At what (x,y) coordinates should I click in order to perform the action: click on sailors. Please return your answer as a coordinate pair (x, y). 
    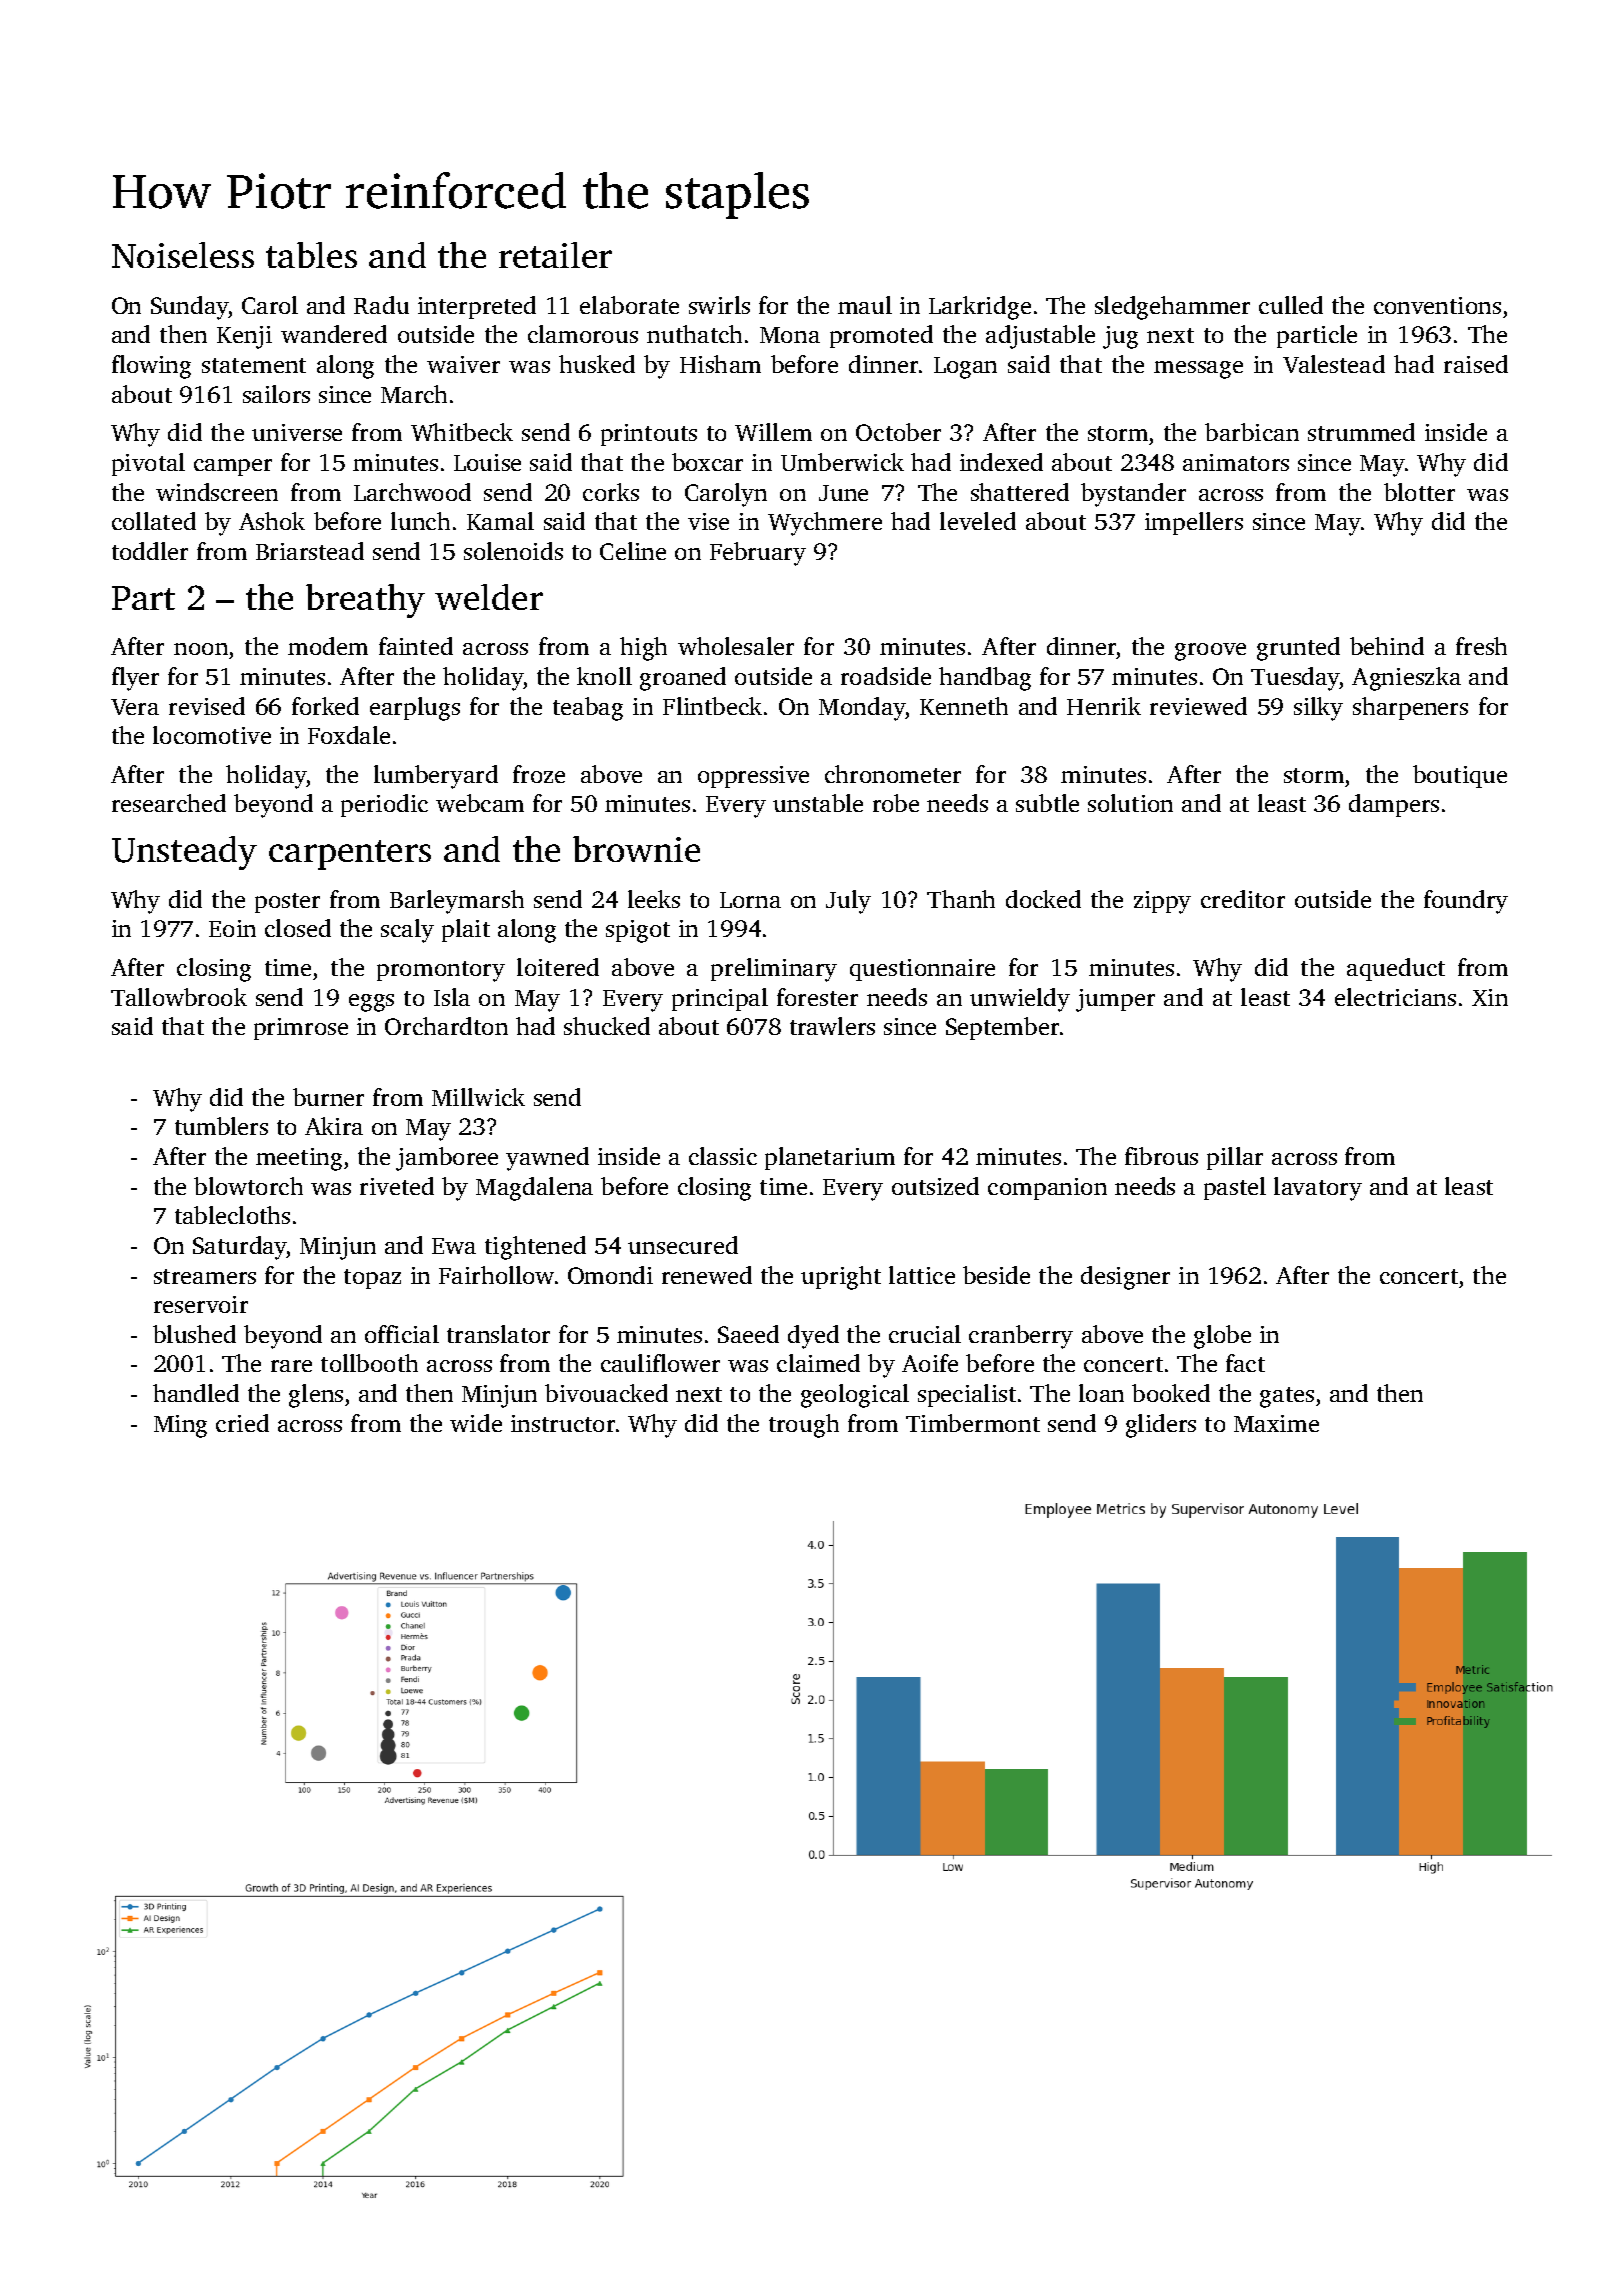
    Looking at the image, I should click on (276, 394).
